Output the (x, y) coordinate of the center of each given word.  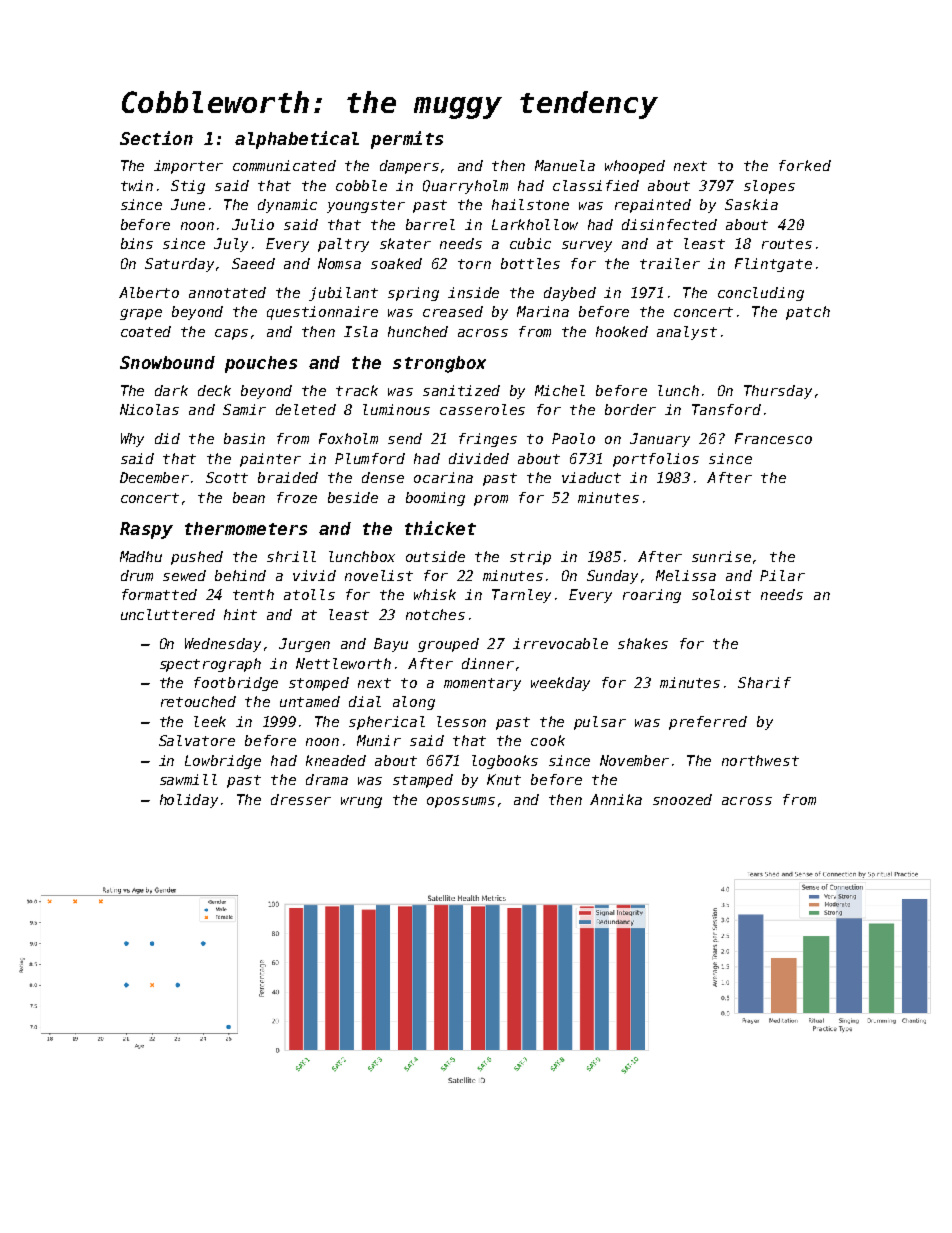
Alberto (149, 292)
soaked (396, 263)
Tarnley (521, 596)
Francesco (773, 438)
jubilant (343, 294)
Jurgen (304, 645)
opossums (461, 802)
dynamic (287, 206)
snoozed (682, 799)
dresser (301, 799)
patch (808, 313)
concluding (761, 294)
